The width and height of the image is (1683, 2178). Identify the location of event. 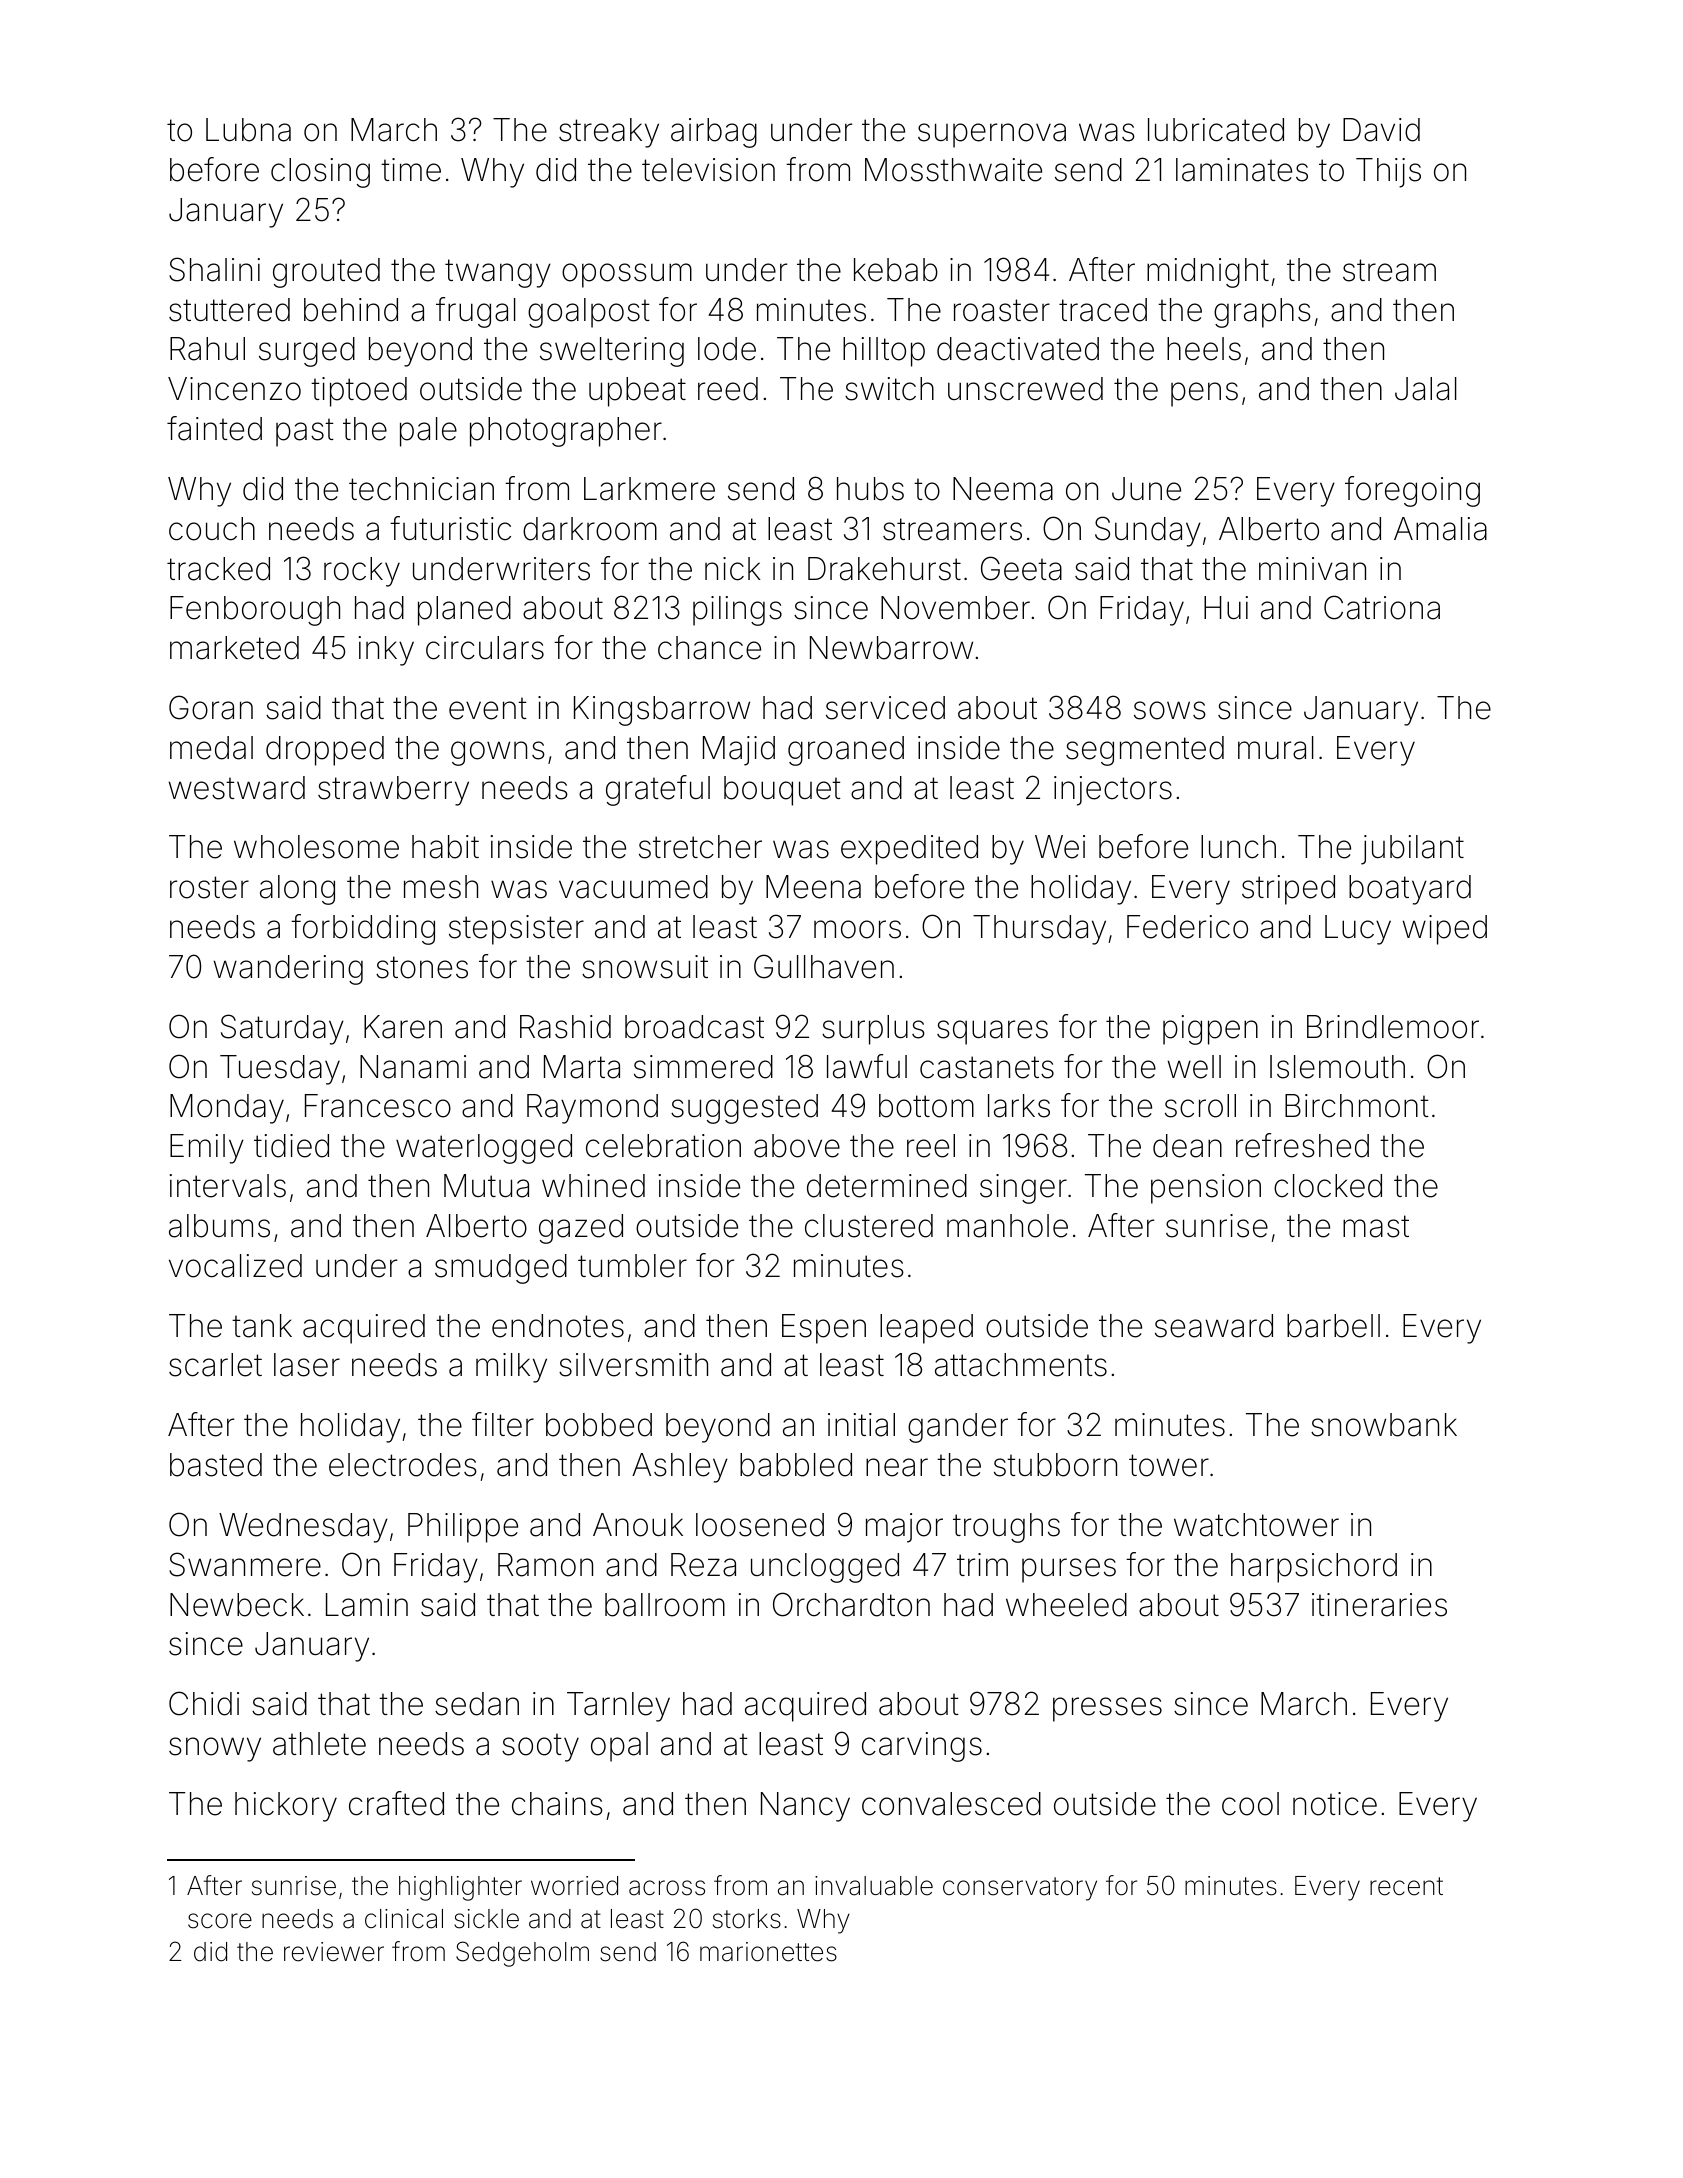
(488, 708).
